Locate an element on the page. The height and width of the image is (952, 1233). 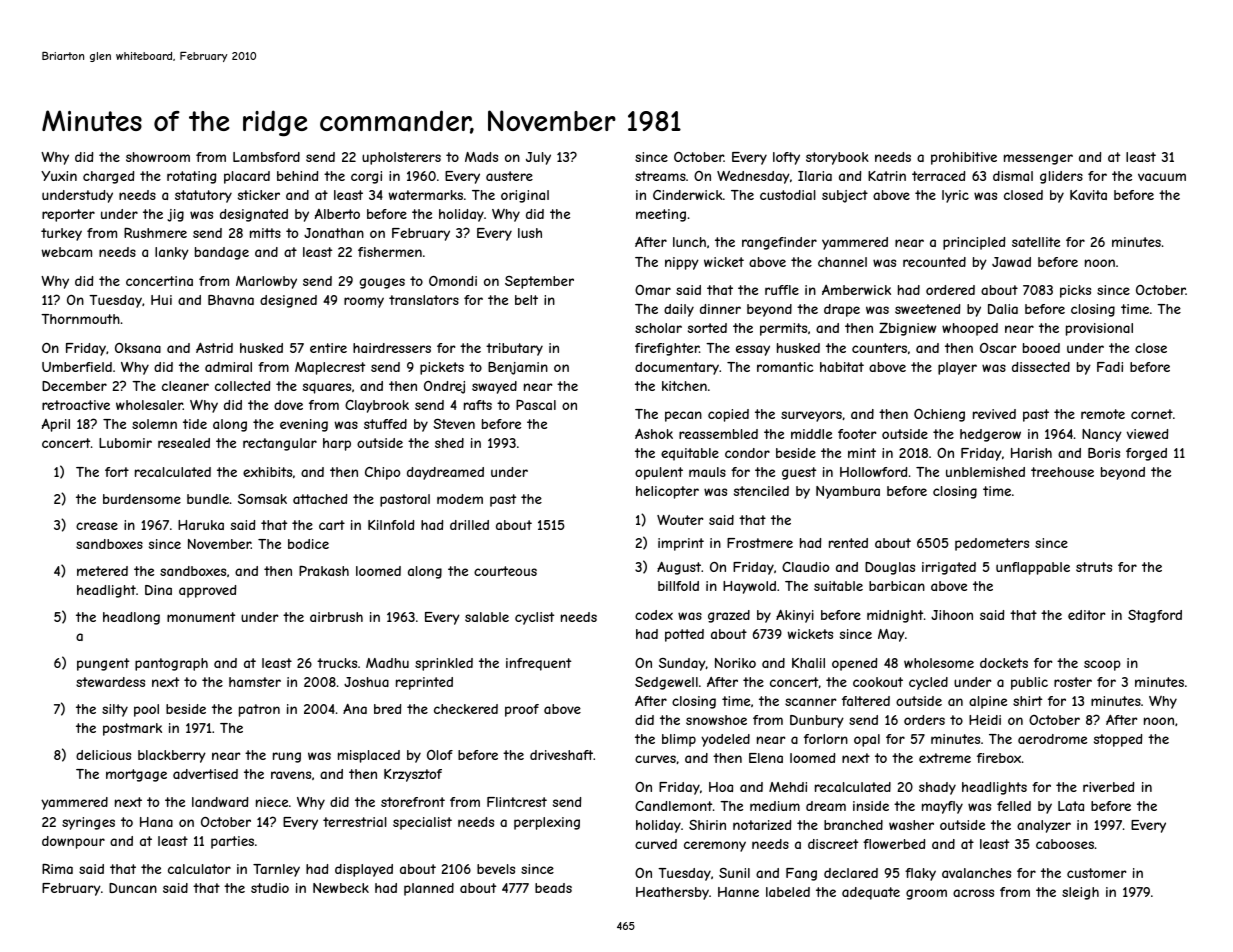
Newbeck is located at coordinates (341, 888).
